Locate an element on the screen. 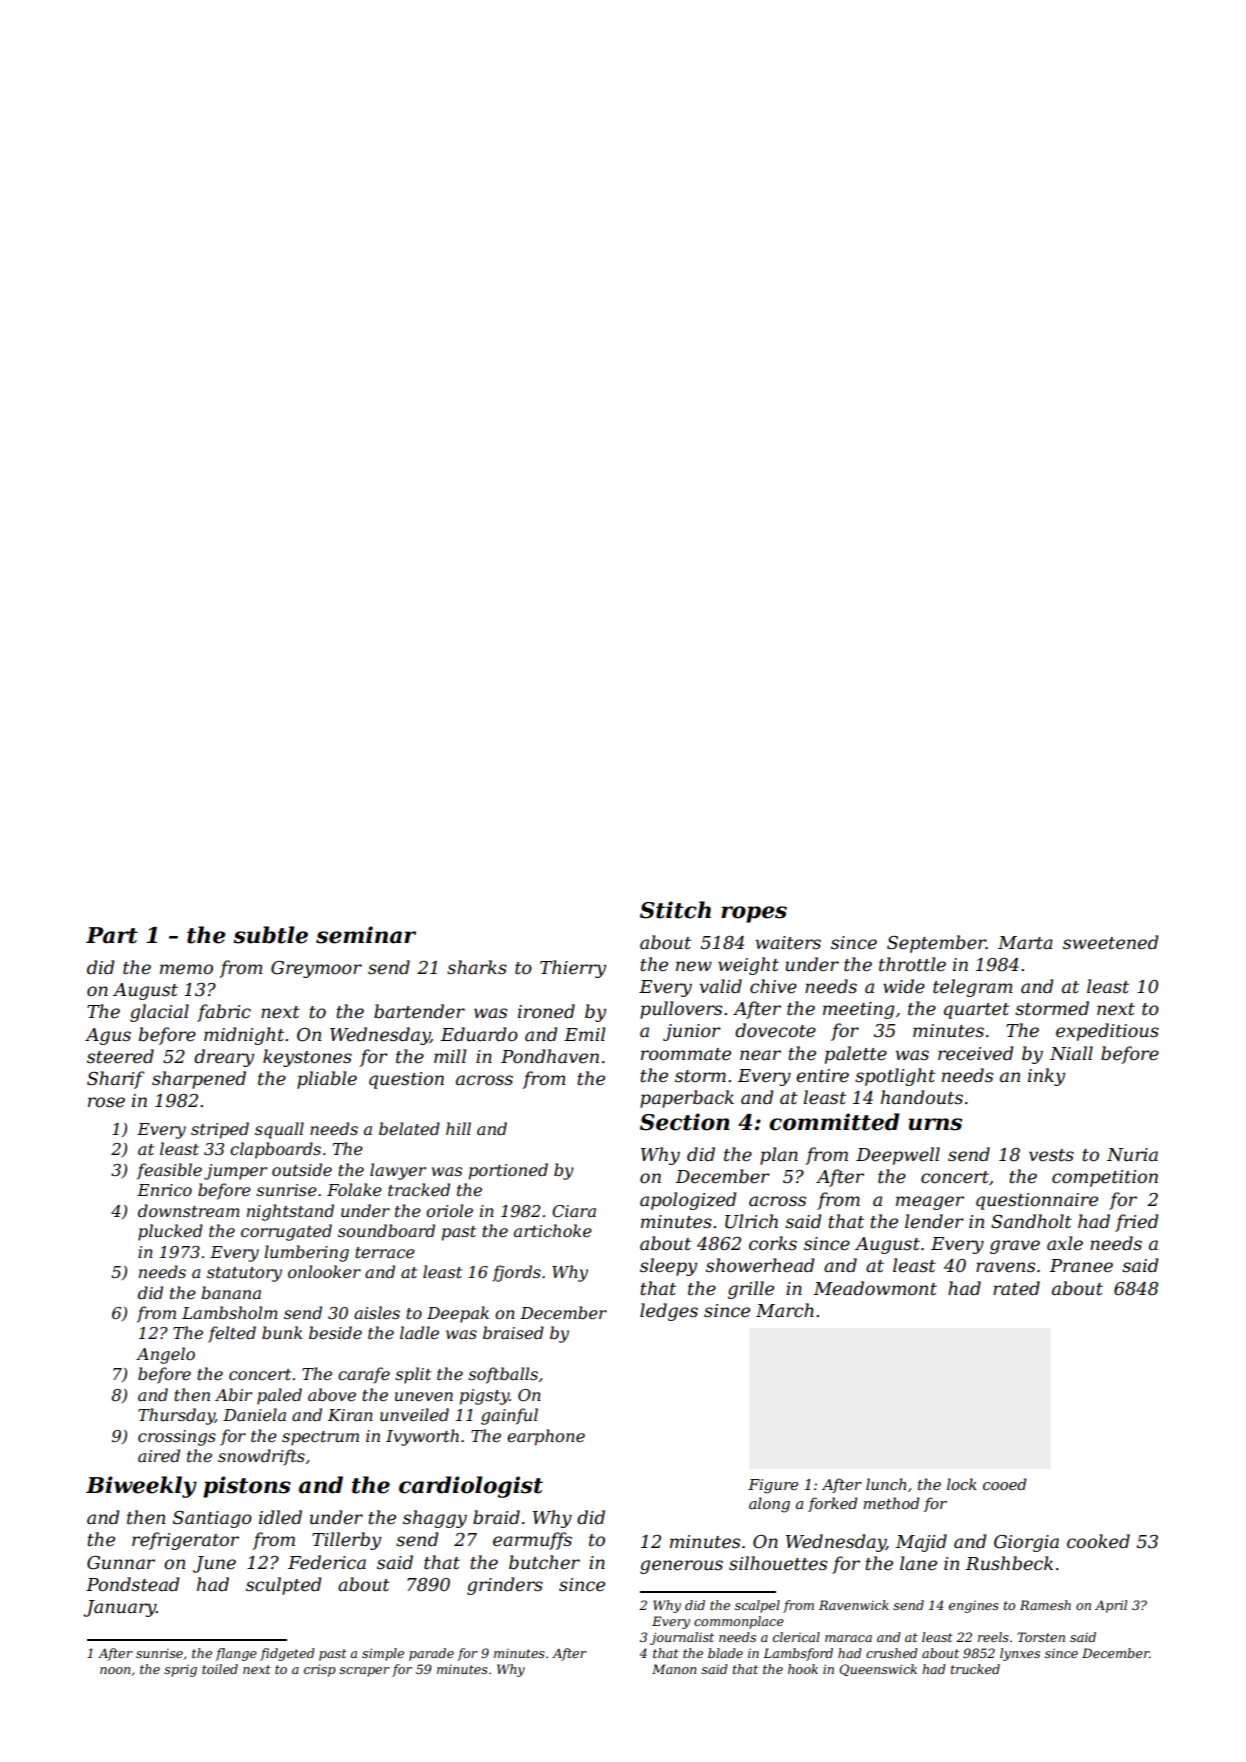 This screenshot has height=1762, width=1246. cooed is located at coordinates (1004, 1484).
